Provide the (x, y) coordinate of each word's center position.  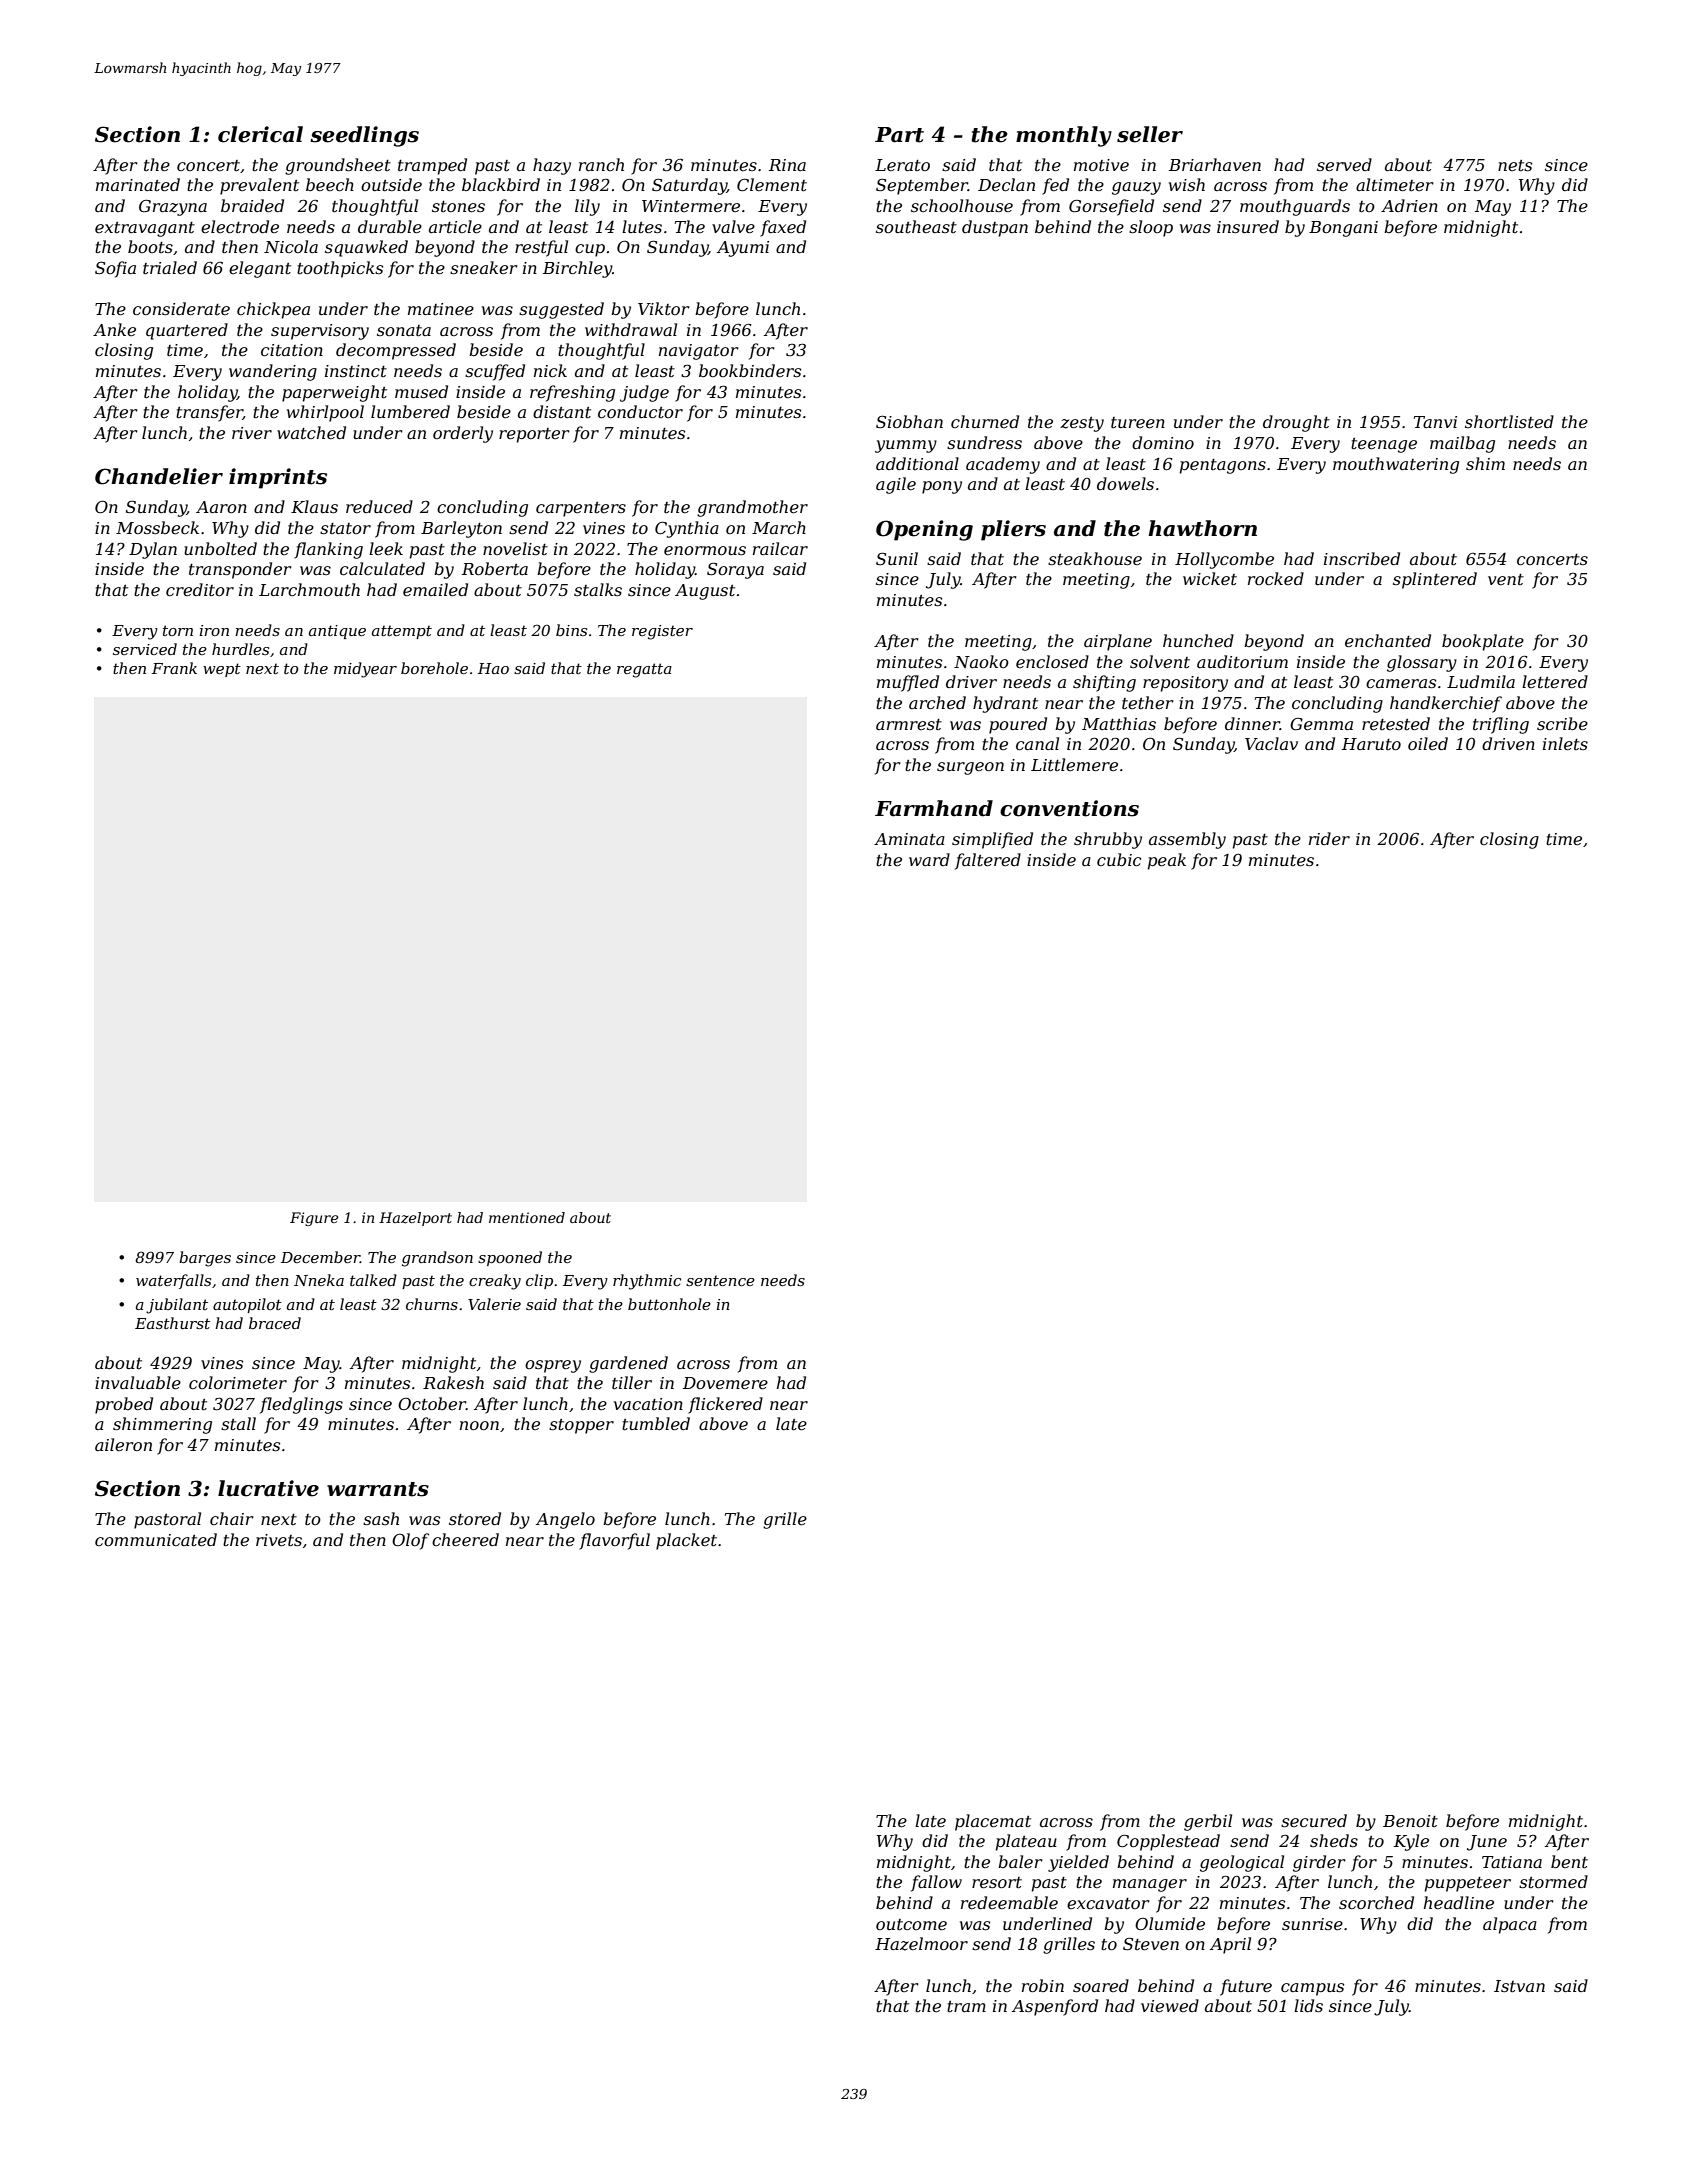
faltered (988, 861)
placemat (993, 1822)
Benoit (1410, 1821)
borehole (434, 668)
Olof (410, 1541)
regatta (644, 670)
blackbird (501, 184)
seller (1150, 134)
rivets (279, 1540)
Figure (314, 1219)
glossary (1422, 663)
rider (1329, 838)
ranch (601, 164)
